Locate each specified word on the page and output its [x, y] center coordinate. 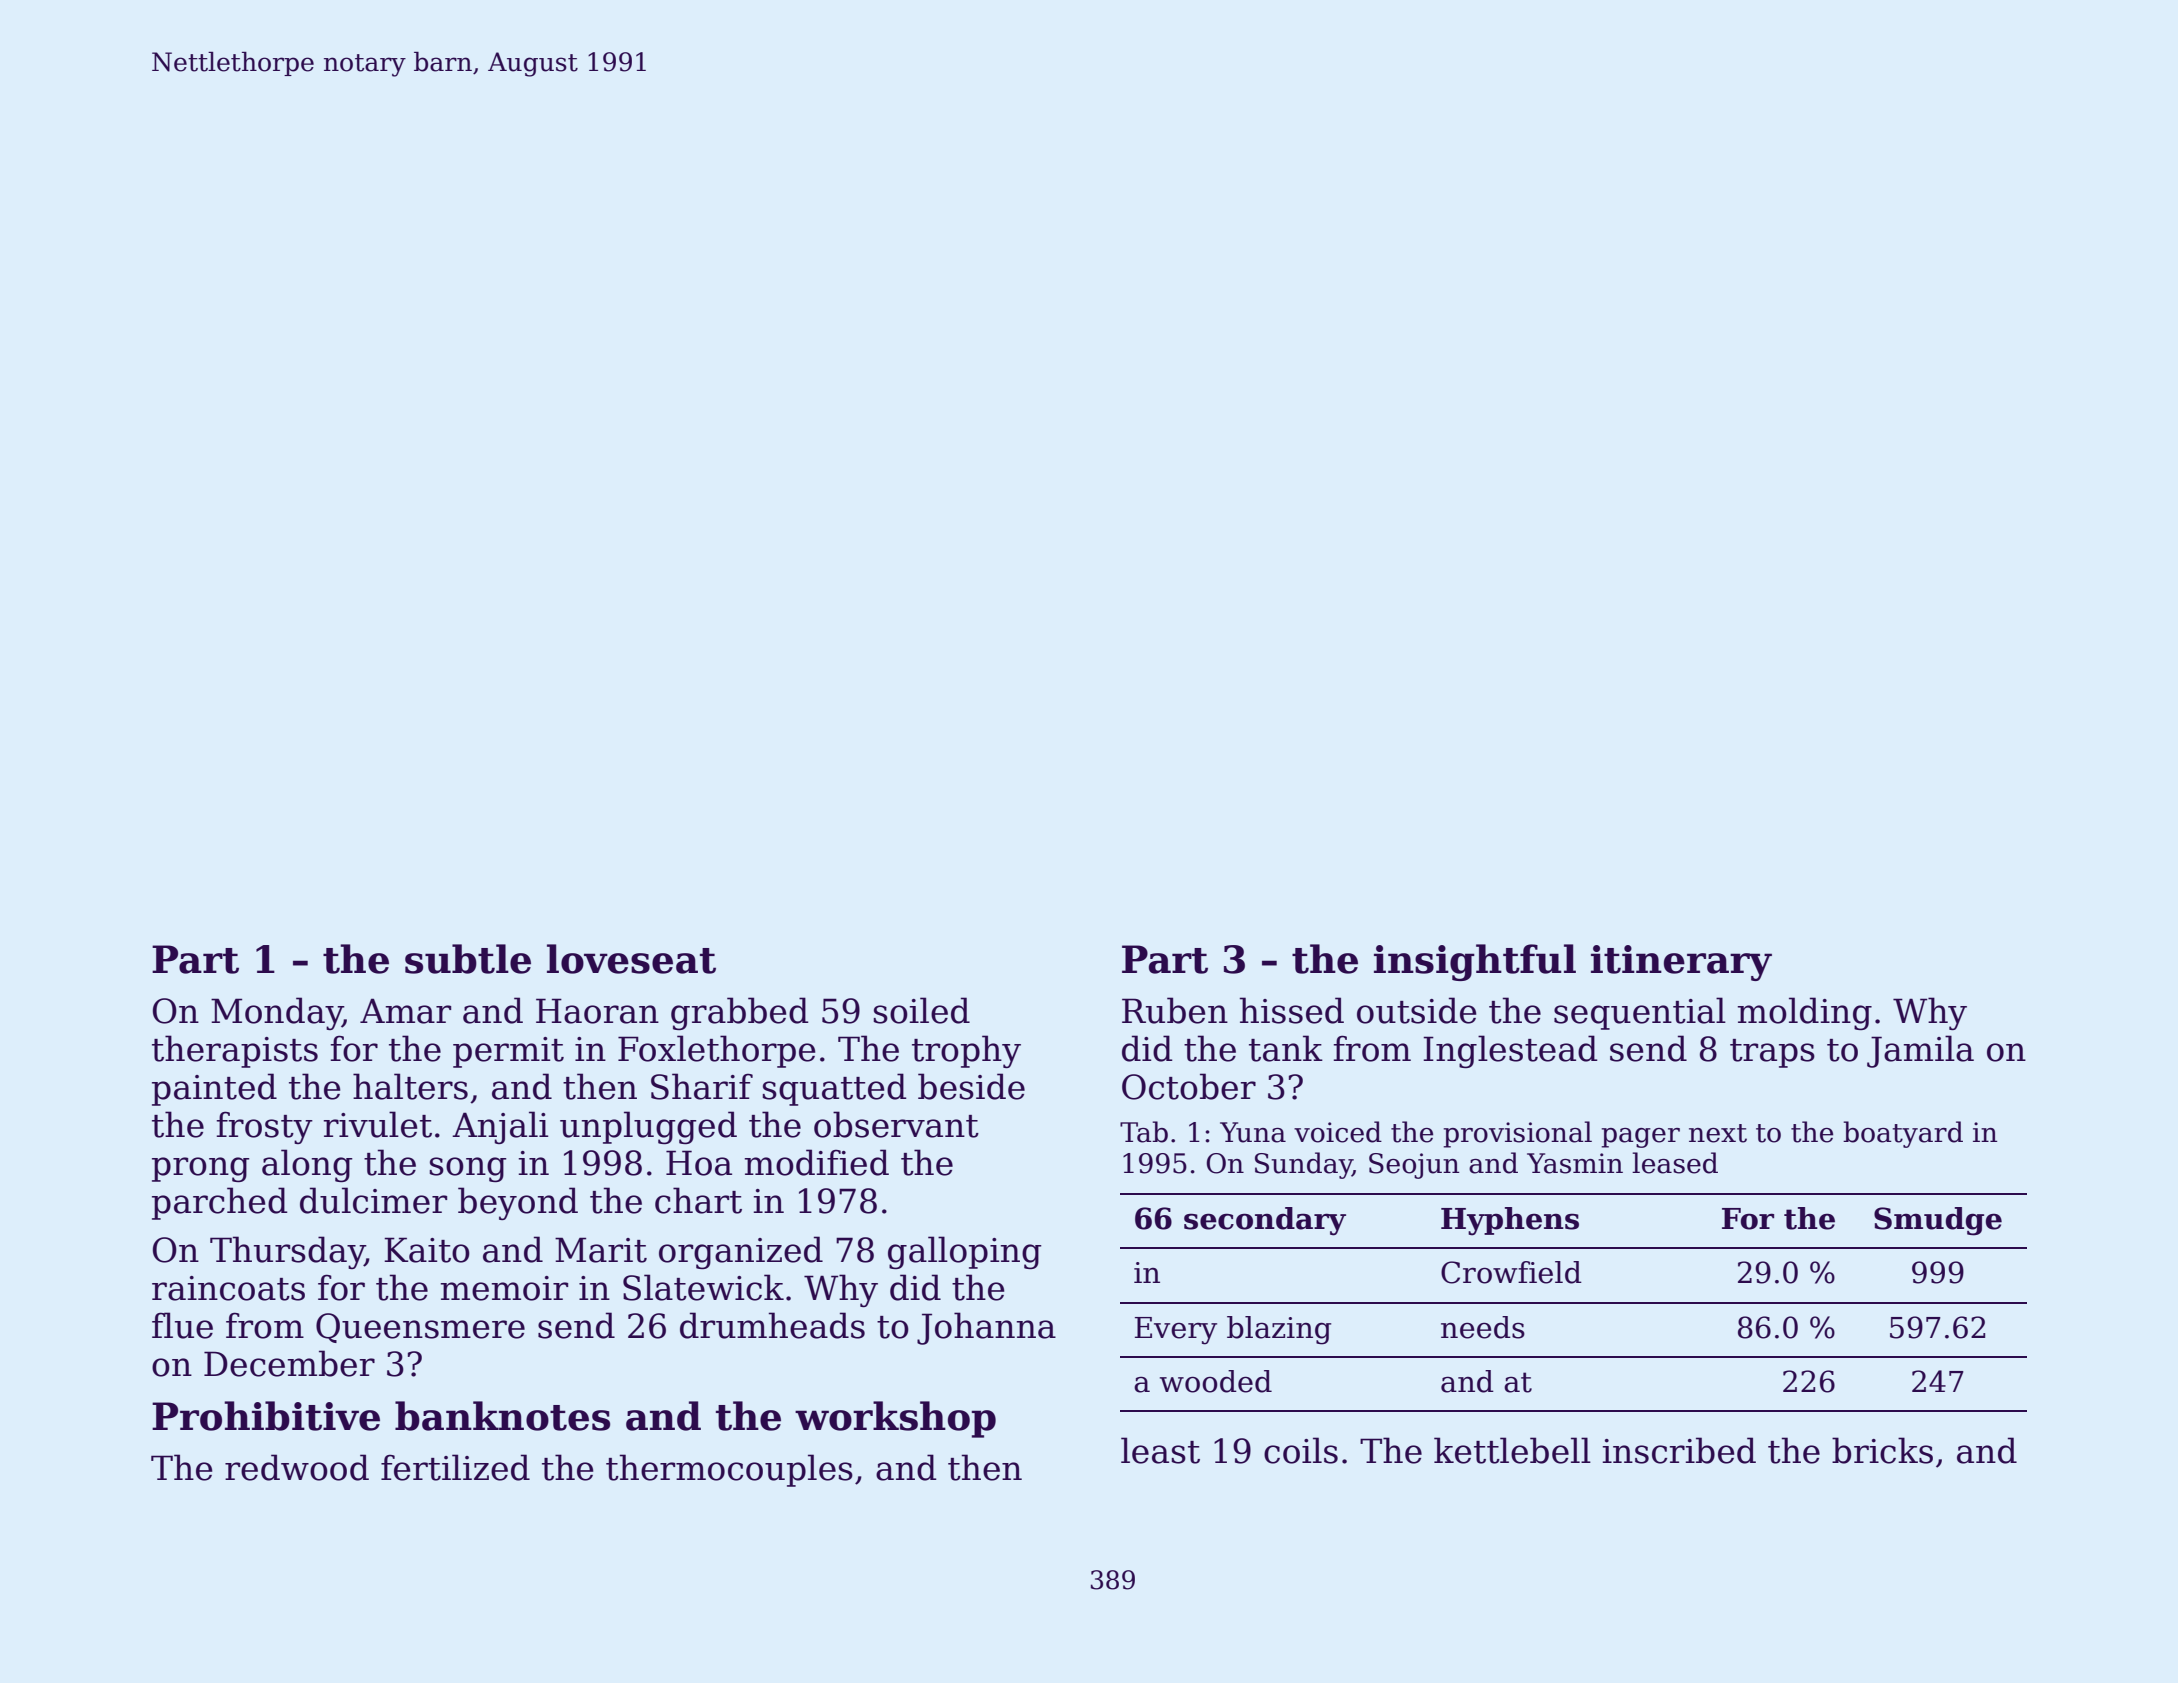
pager [1640, 1138]
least [1160, 1450]
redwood [297, 1467]
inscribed [1679, 1450]
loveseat [631, 959]
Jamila [1920, 1051]
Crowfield [1511, 1272]
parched [220, 1203]
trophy [966, 1051]
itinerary [1681, 963]
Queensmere [420, 1328]
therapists [235, 1051]
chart [698, 1200]
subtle [468, 959]
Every [1176, 1331]
